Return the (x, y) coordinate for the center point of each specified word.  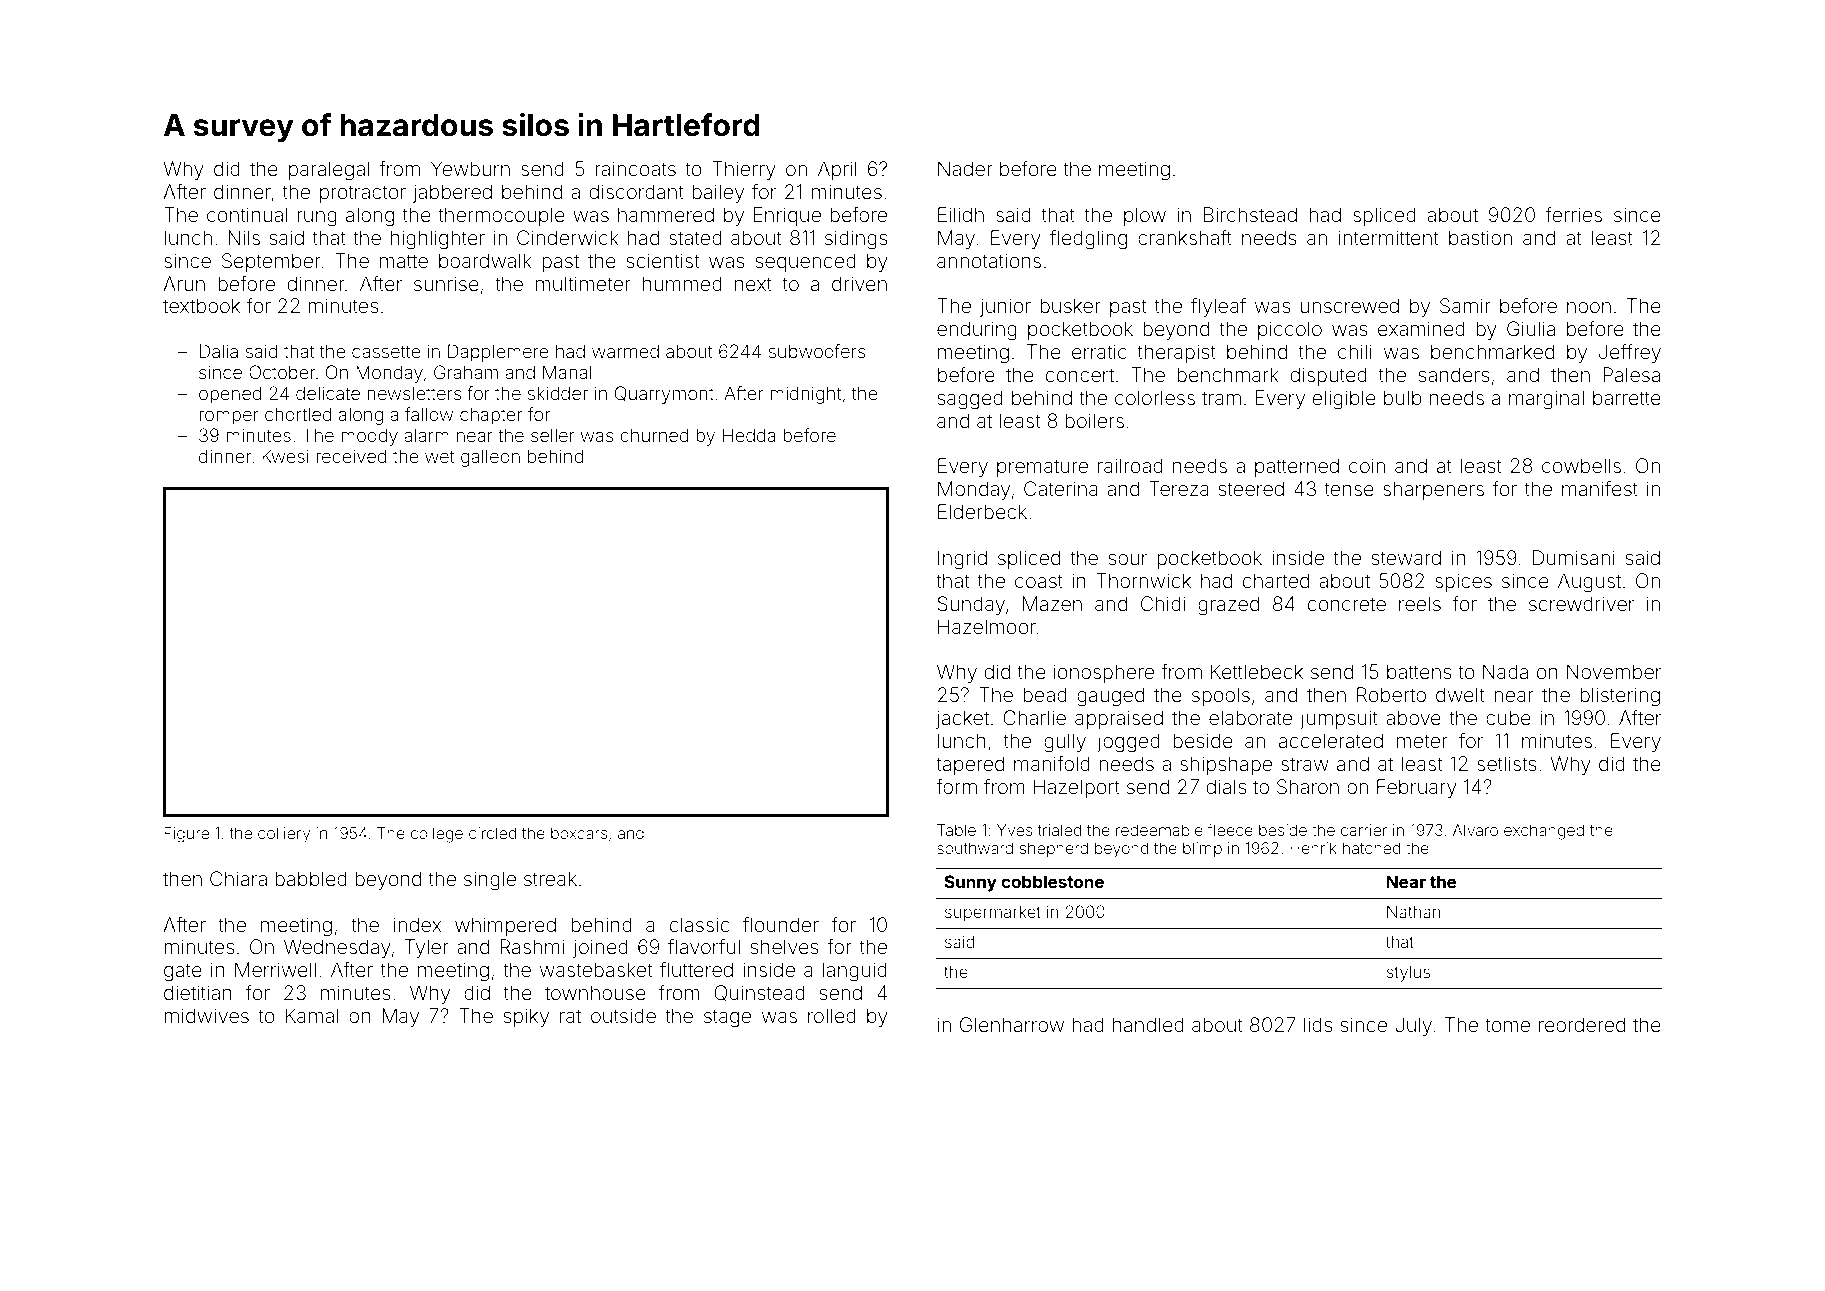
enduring (977, 331)
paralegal (329, 171)
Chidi (1163, 603)
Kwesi (285, 456)
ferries (1574, 214)
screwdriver (1581, 603)
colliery (284, 835)
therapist (1177, 353)
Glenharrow (1012, 1024)
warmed (625, 351)
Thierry (744, 170)
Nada (1505, 671)
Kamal (312, 1015)
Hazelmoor (987, 626)
